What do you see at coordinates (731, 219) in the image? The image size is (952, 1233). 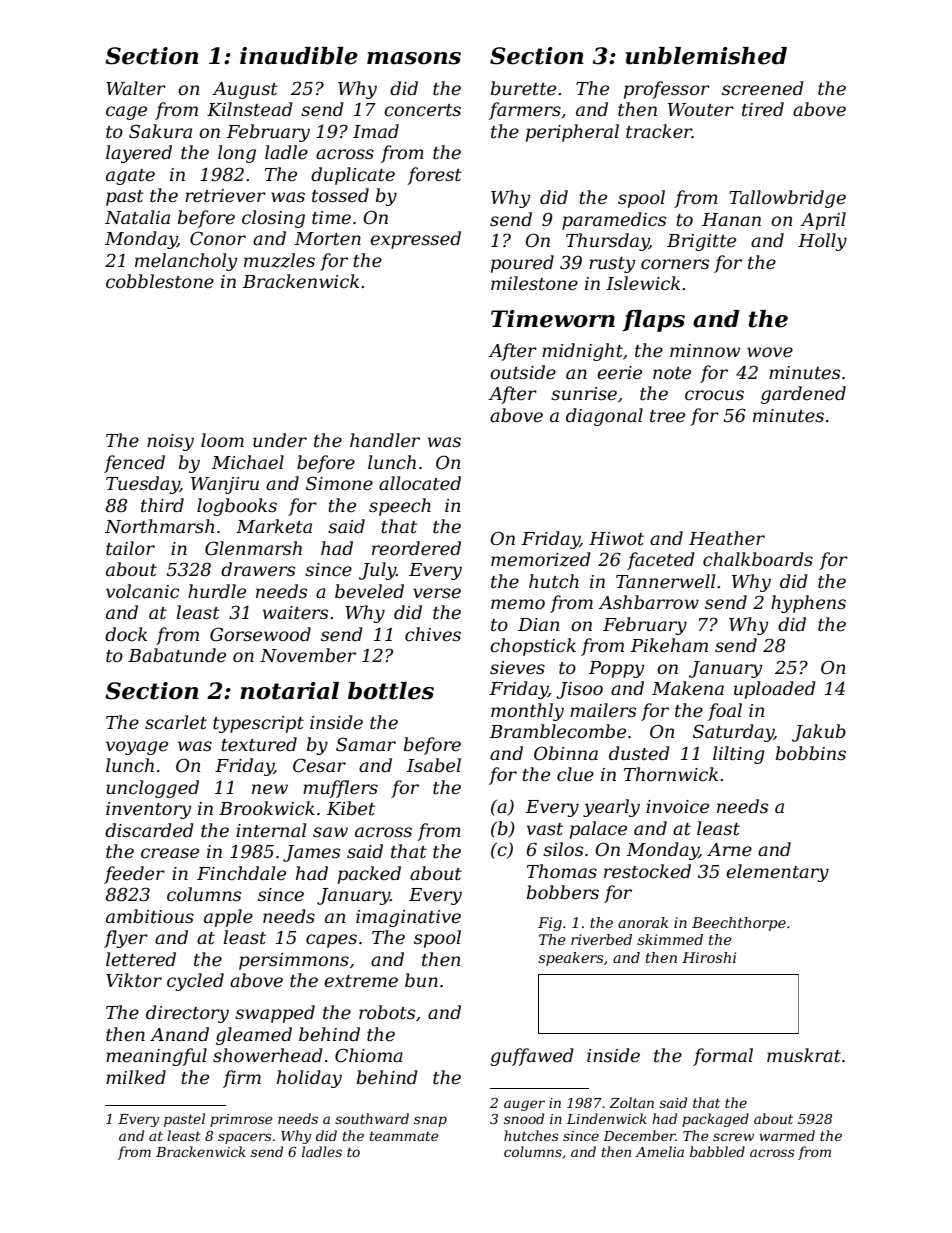 I see `Hanan` at bounding box center [731, 219].
